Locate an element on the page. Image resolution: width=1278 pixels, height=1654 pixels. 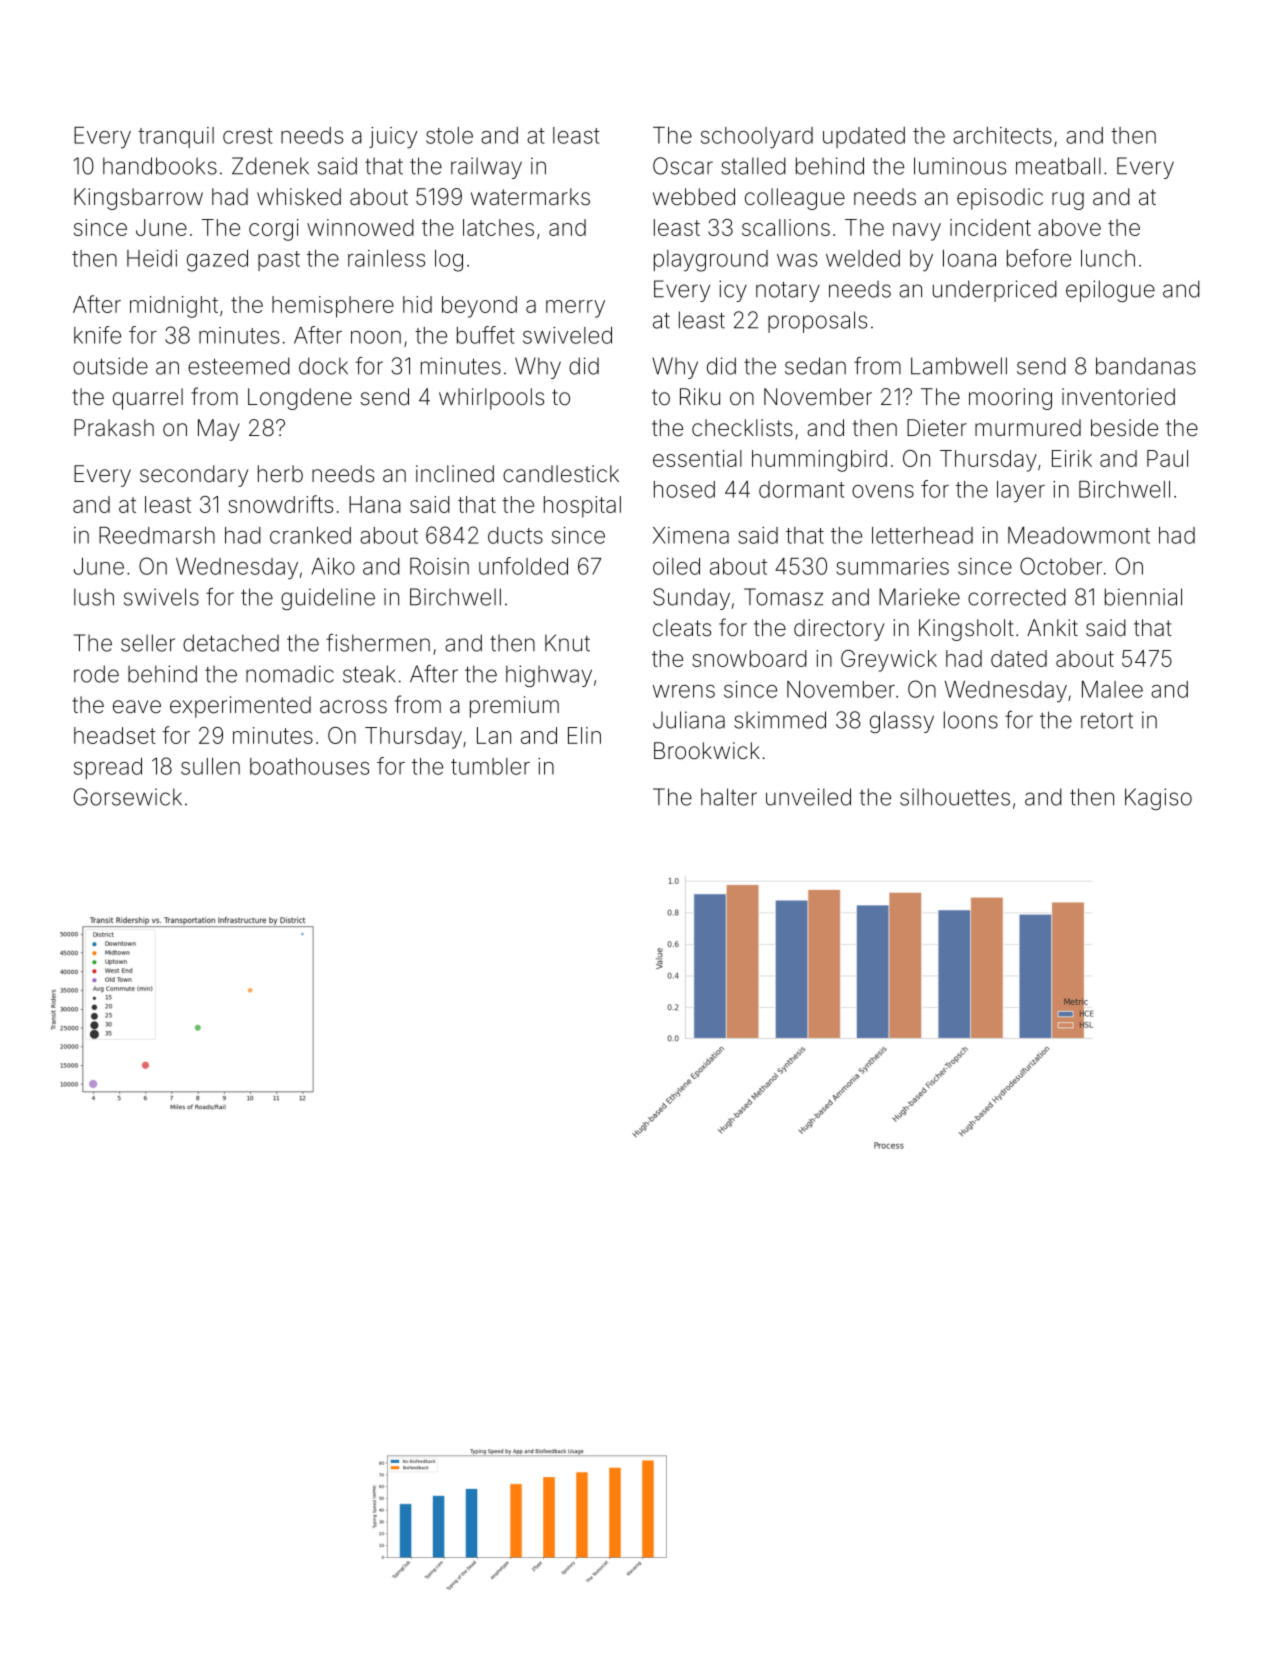
eave is located at coordinates (137, 707).
